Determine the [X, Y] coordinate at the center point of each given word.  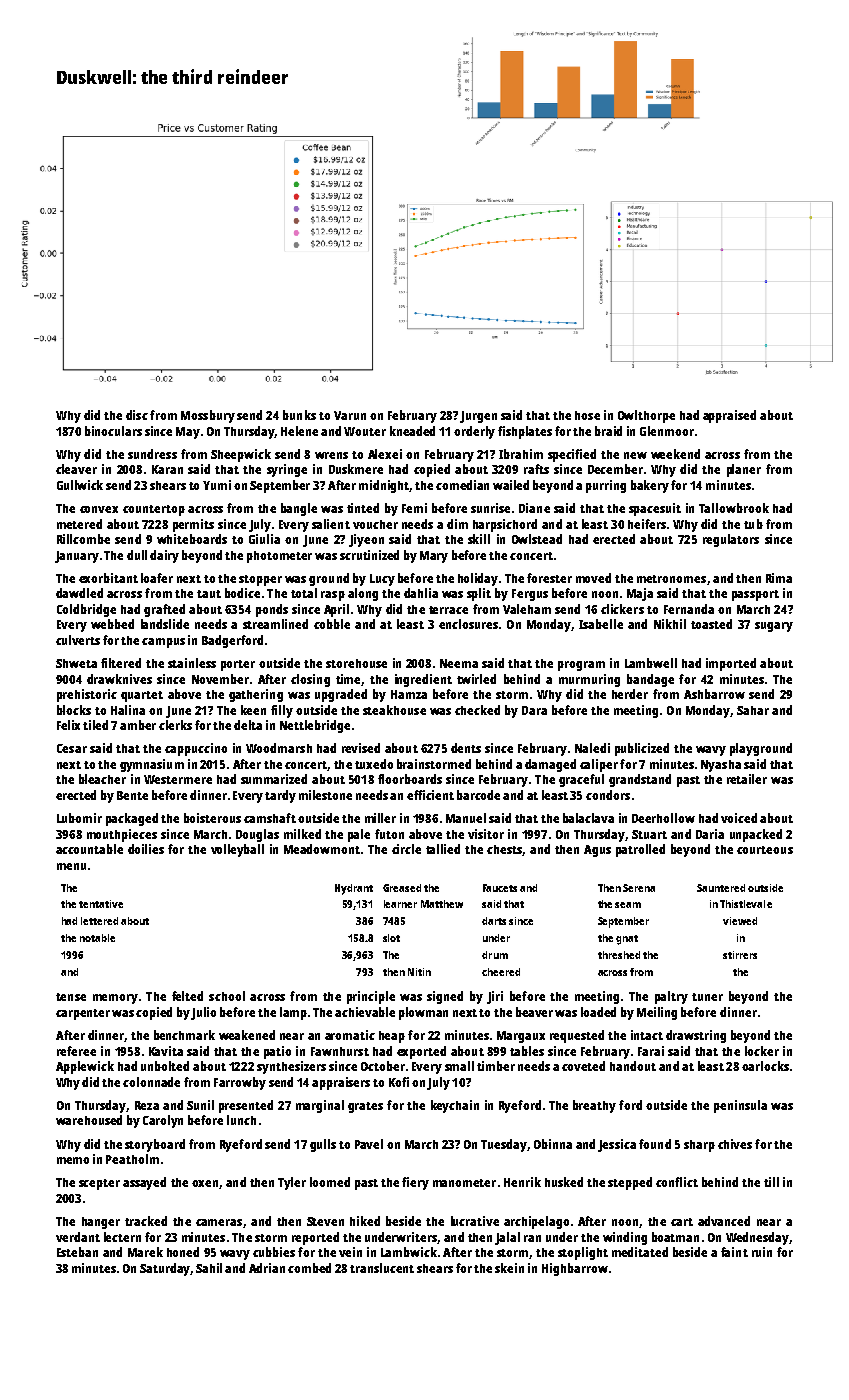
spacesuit [655, 509]
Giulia [264, 539]
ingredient [423, 680]
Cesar [72, 748]
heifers [647, 524]
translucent [382, 1268]
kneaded [412, 431]
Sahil [209, 1268]
